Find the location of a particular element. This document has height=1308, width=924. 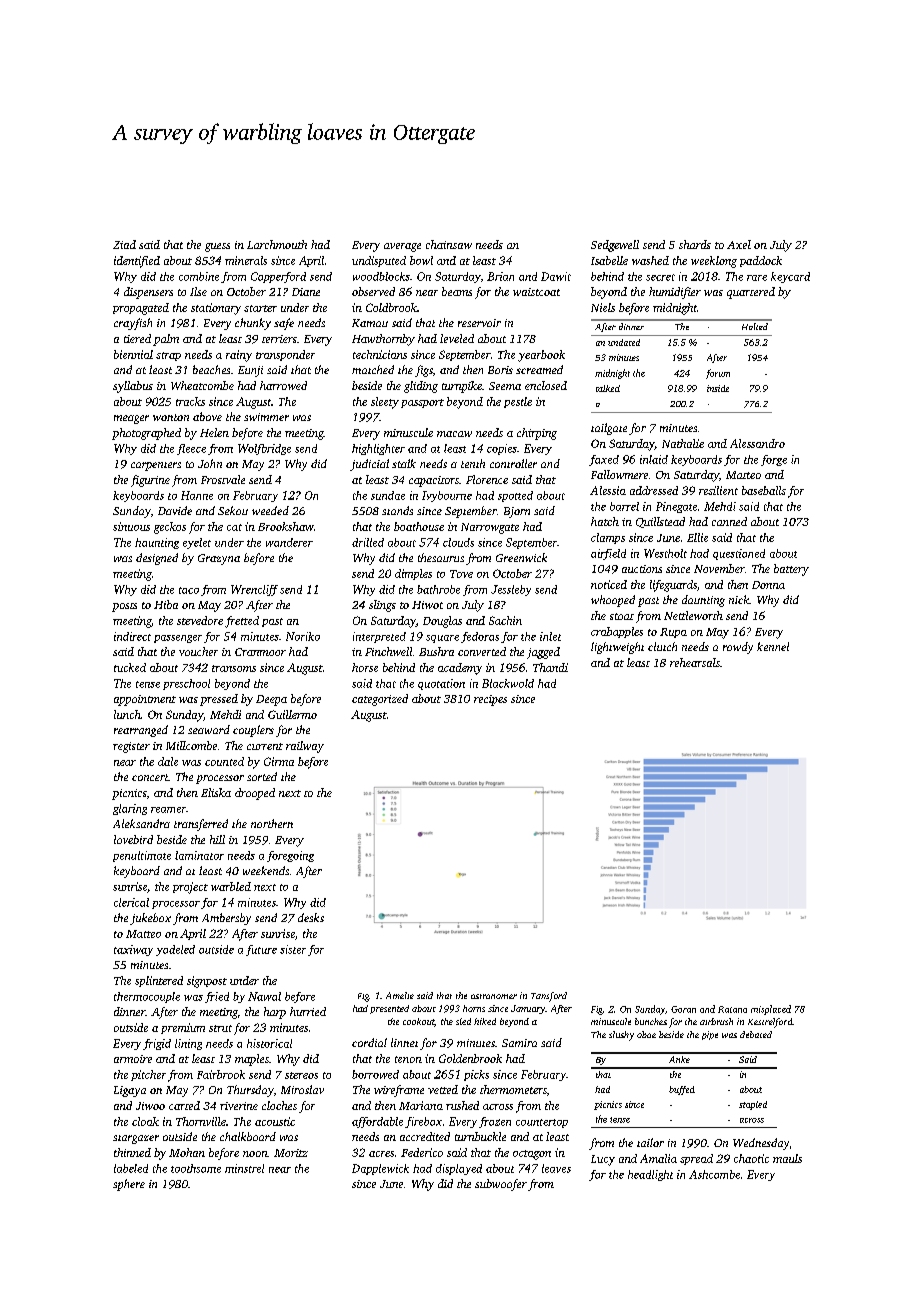

Blackwold is located at coordinates (508, 683).
